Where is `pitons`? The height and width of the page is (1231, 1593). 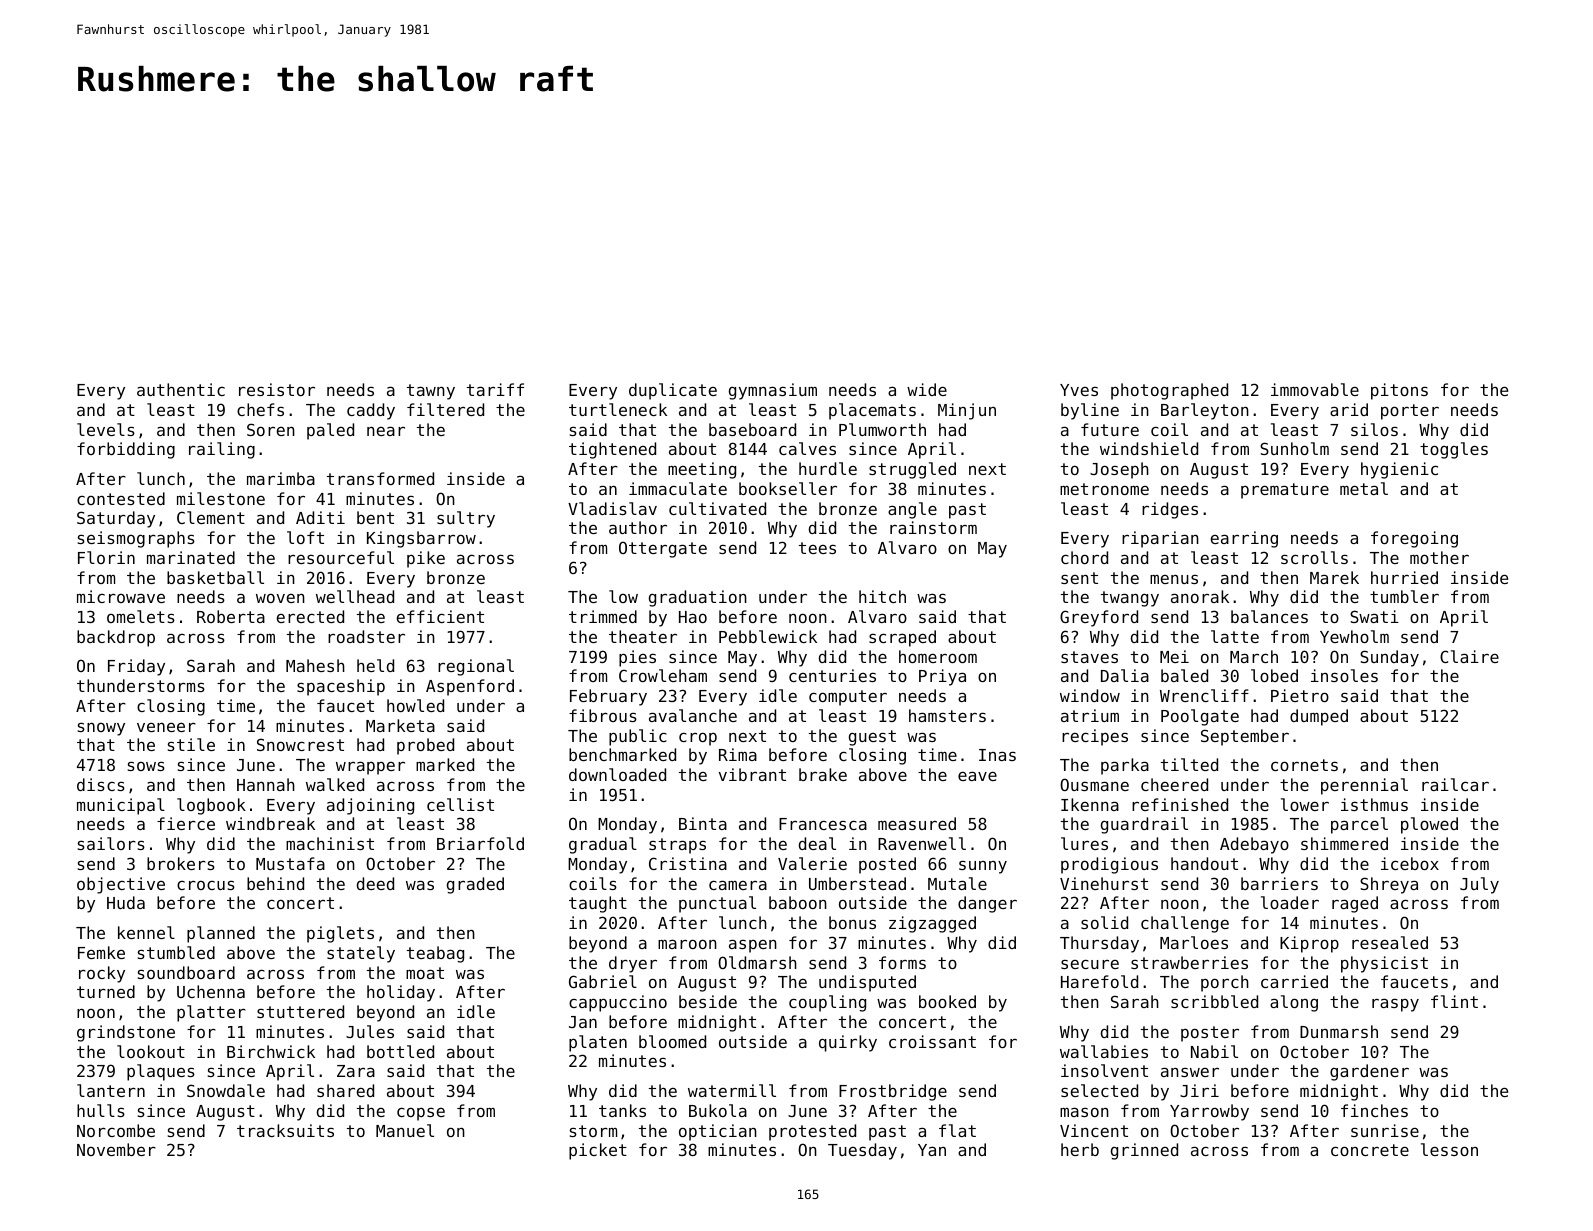
pitons is located at coordinates (1399, 391).
